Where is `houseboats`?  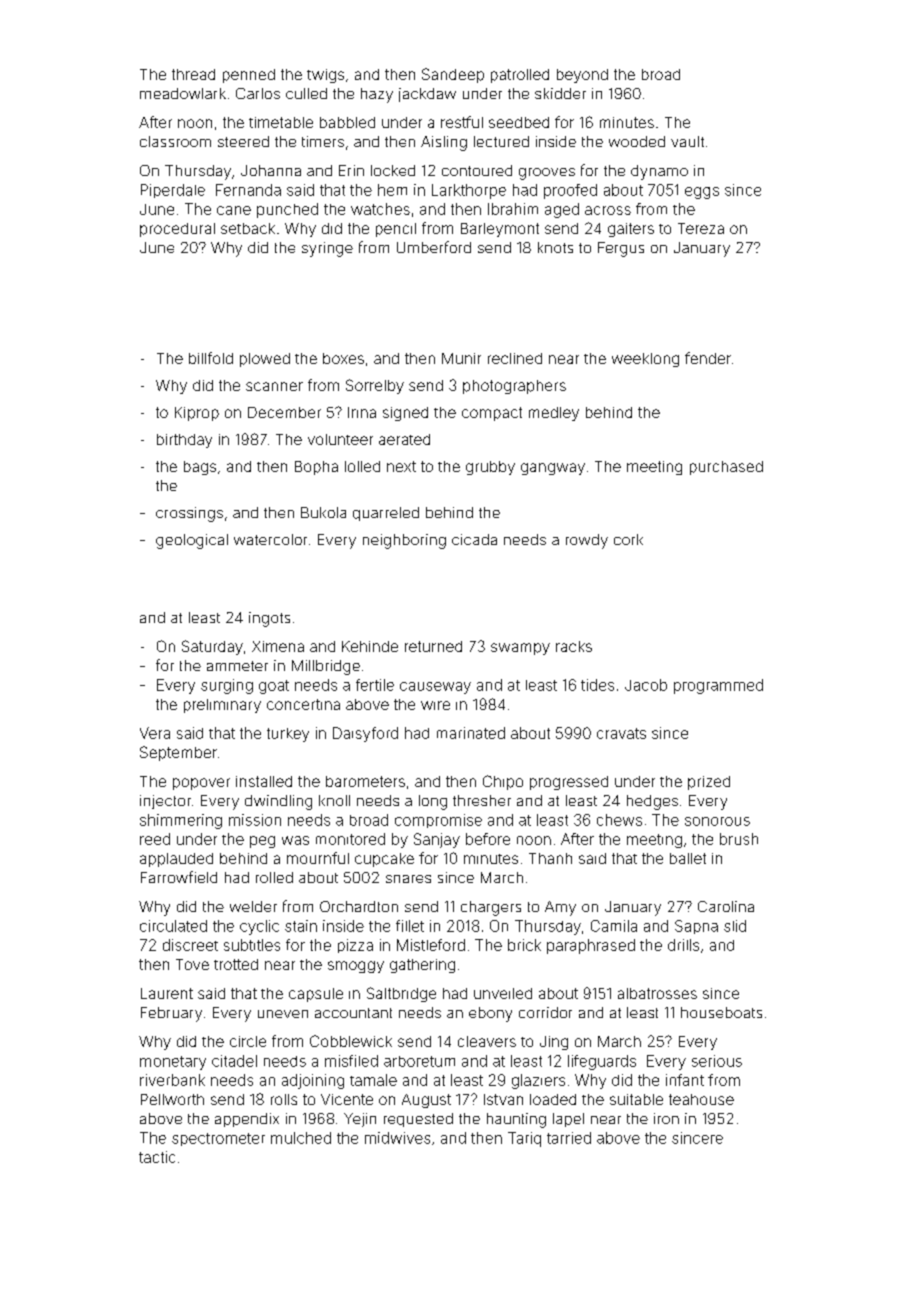
houseboats is located at coordinates (721, 1012).
